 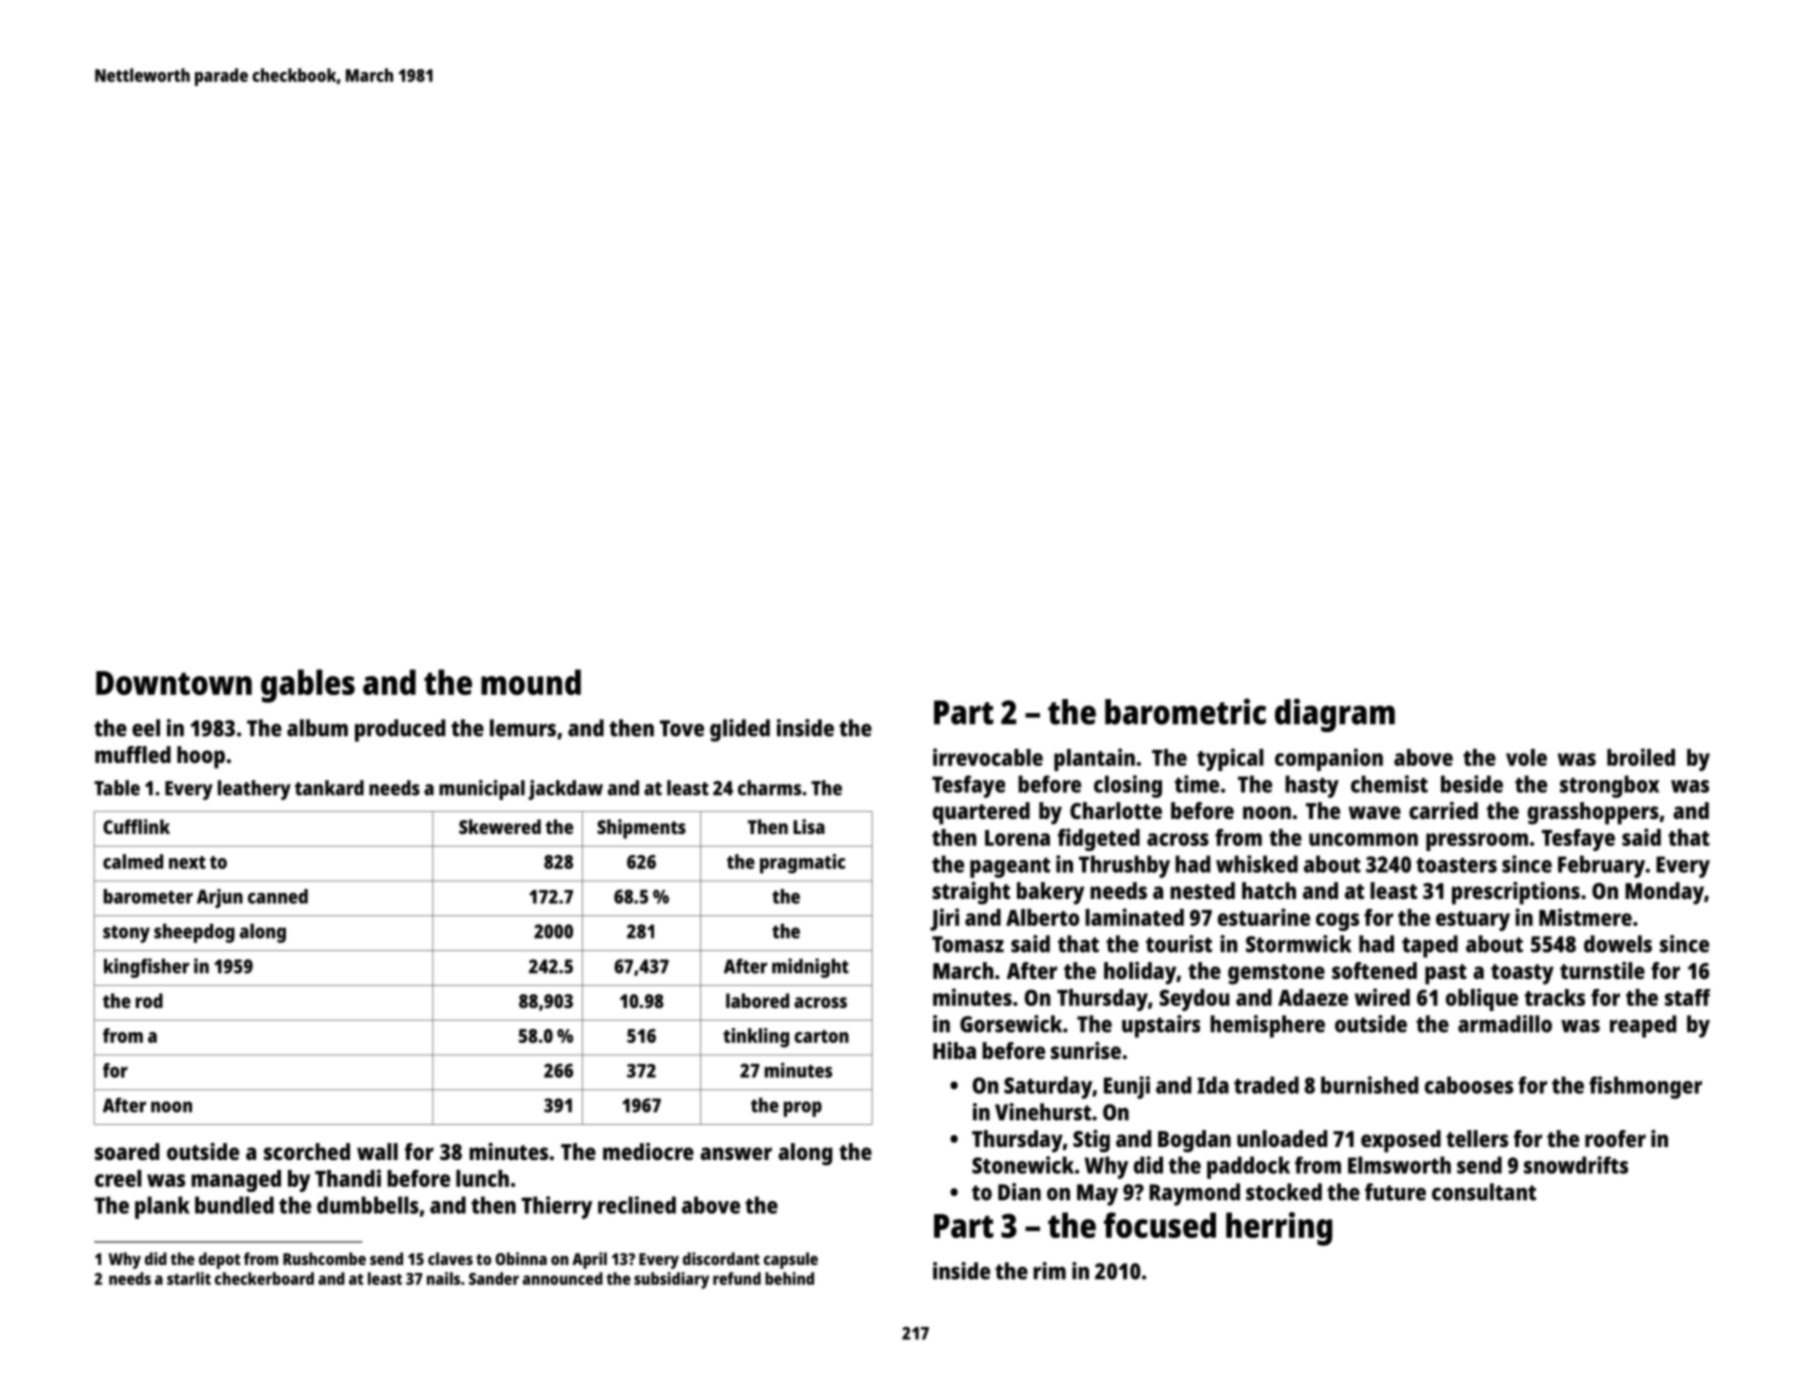 I want to click on pragmatic, so click(x=802, y=864).
